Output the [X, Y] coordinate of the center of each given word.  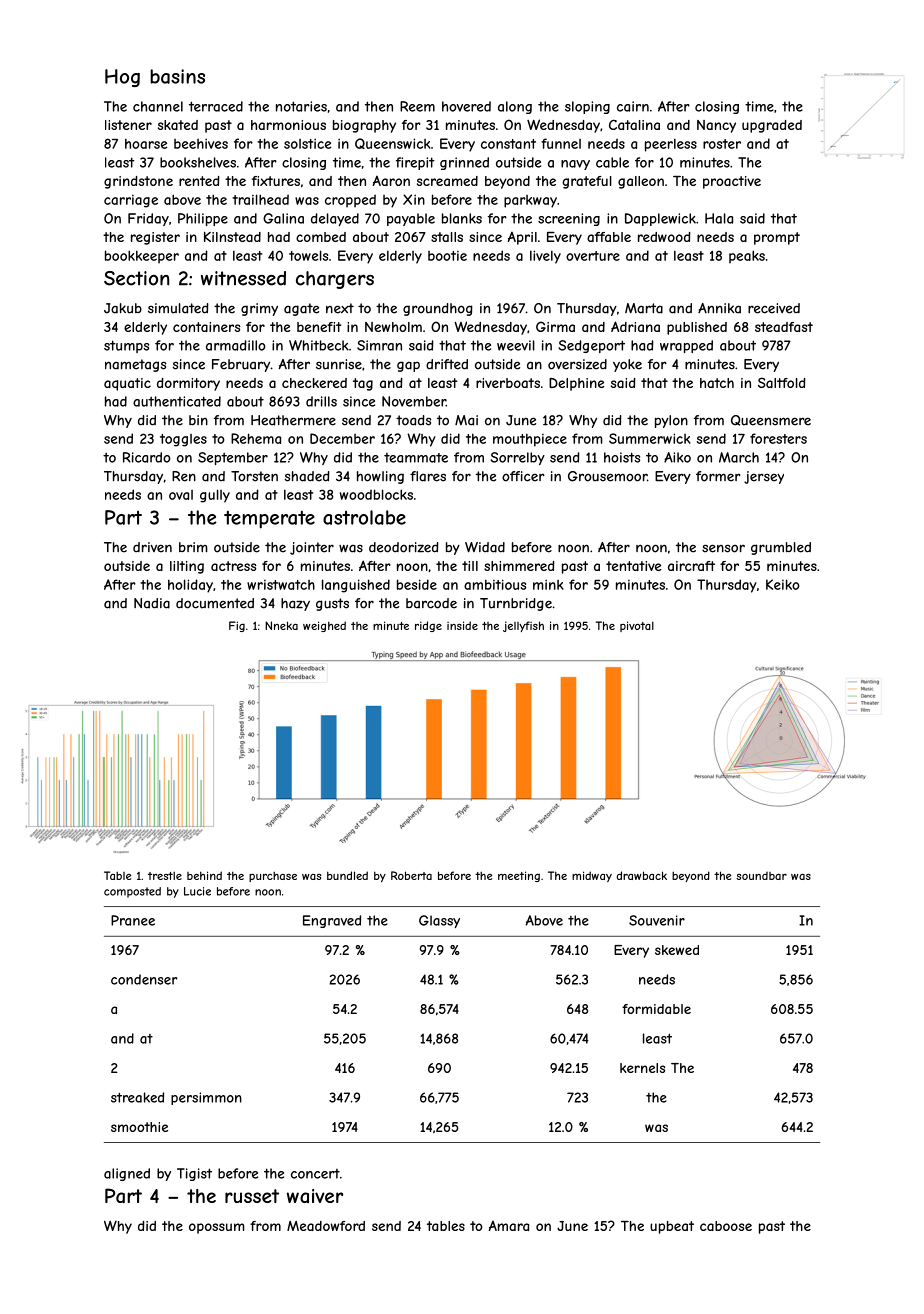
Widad [485, 547]
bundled [347, 875]
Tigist [194, 1174]
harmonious [288, 125]
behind [204, 875]
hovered [466, 106]
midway [592, 876]
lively [545, 257]
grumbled [781, 548]
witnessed [243, 278]
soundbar [761, 876]
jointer [312, 548]
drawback [642, 875]
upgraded [772, 126]
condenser [144, 979]
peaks [747, 257]
